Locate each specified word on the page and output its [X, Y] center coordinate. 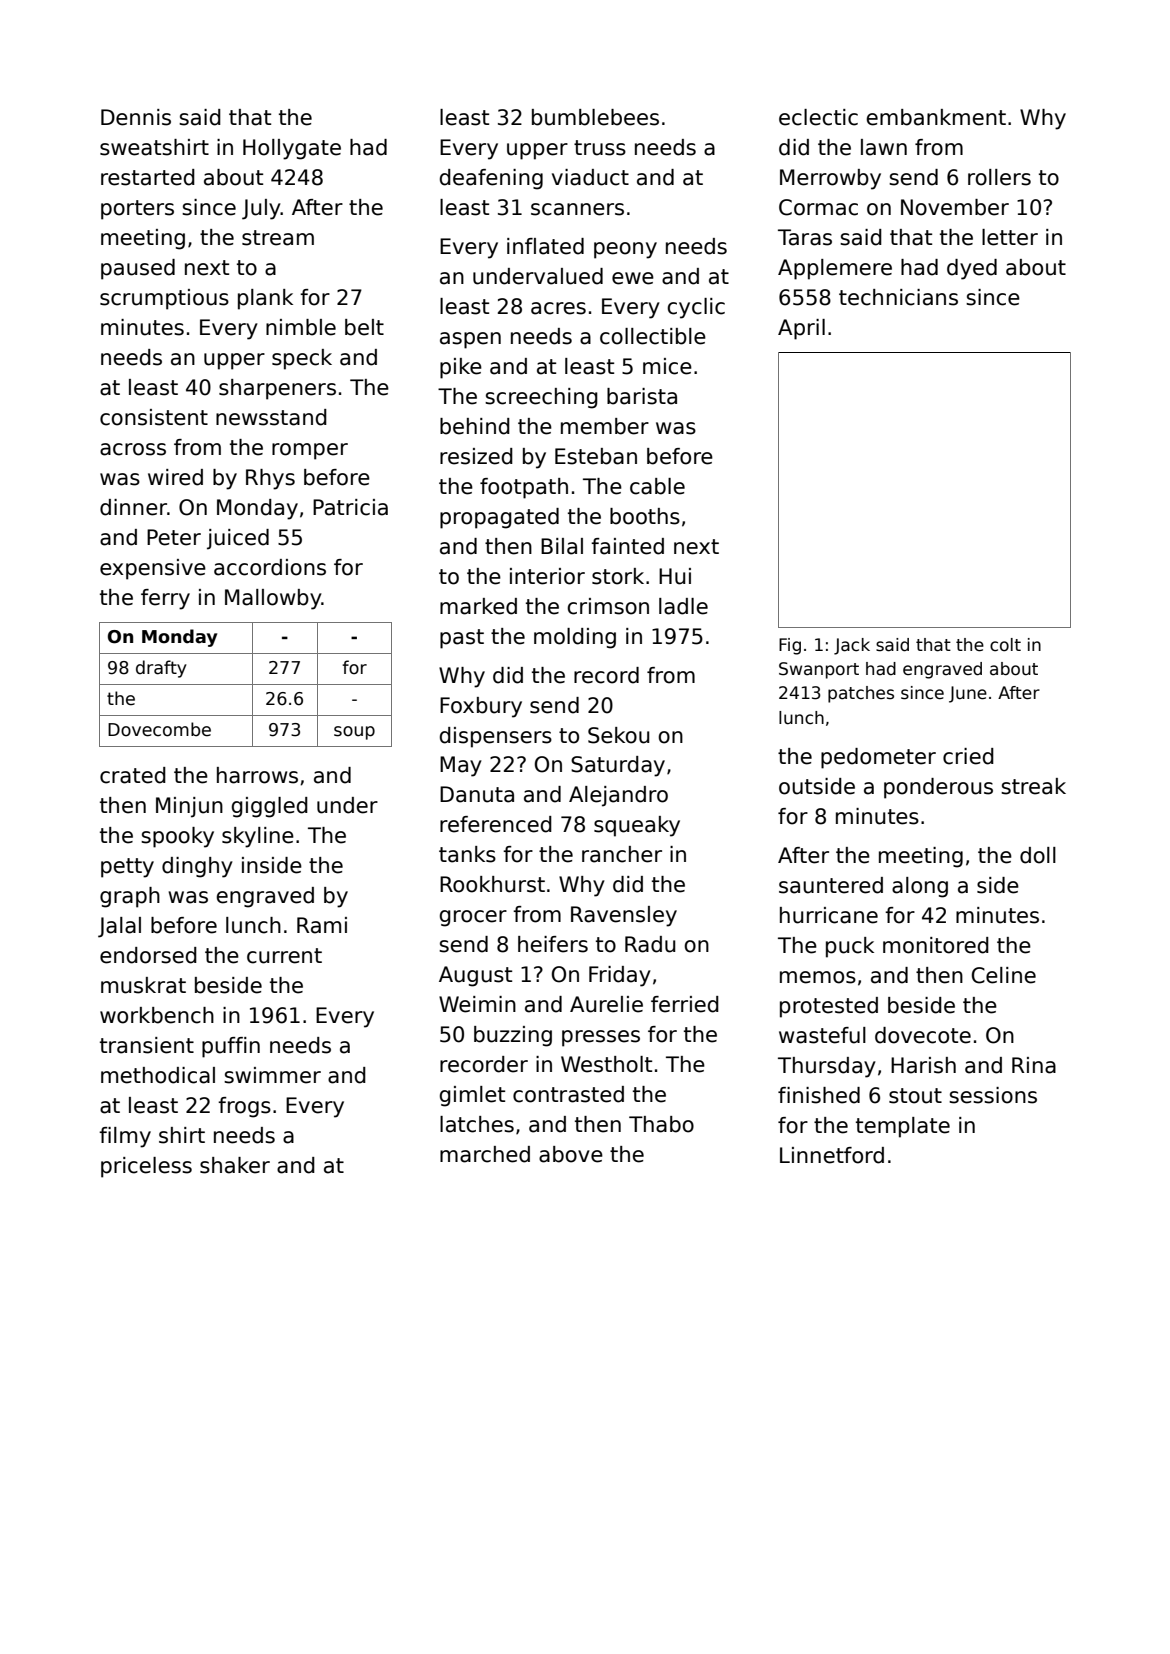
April [801, 329]
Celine [1004, 975]
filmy [125, 1137]
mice [667, 366]
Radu [650, 944]
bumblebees [595, 117]
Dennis [136, 117]
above [571, 1154]
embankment [936, 117]
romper [310, 451]
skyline [258, 837]
